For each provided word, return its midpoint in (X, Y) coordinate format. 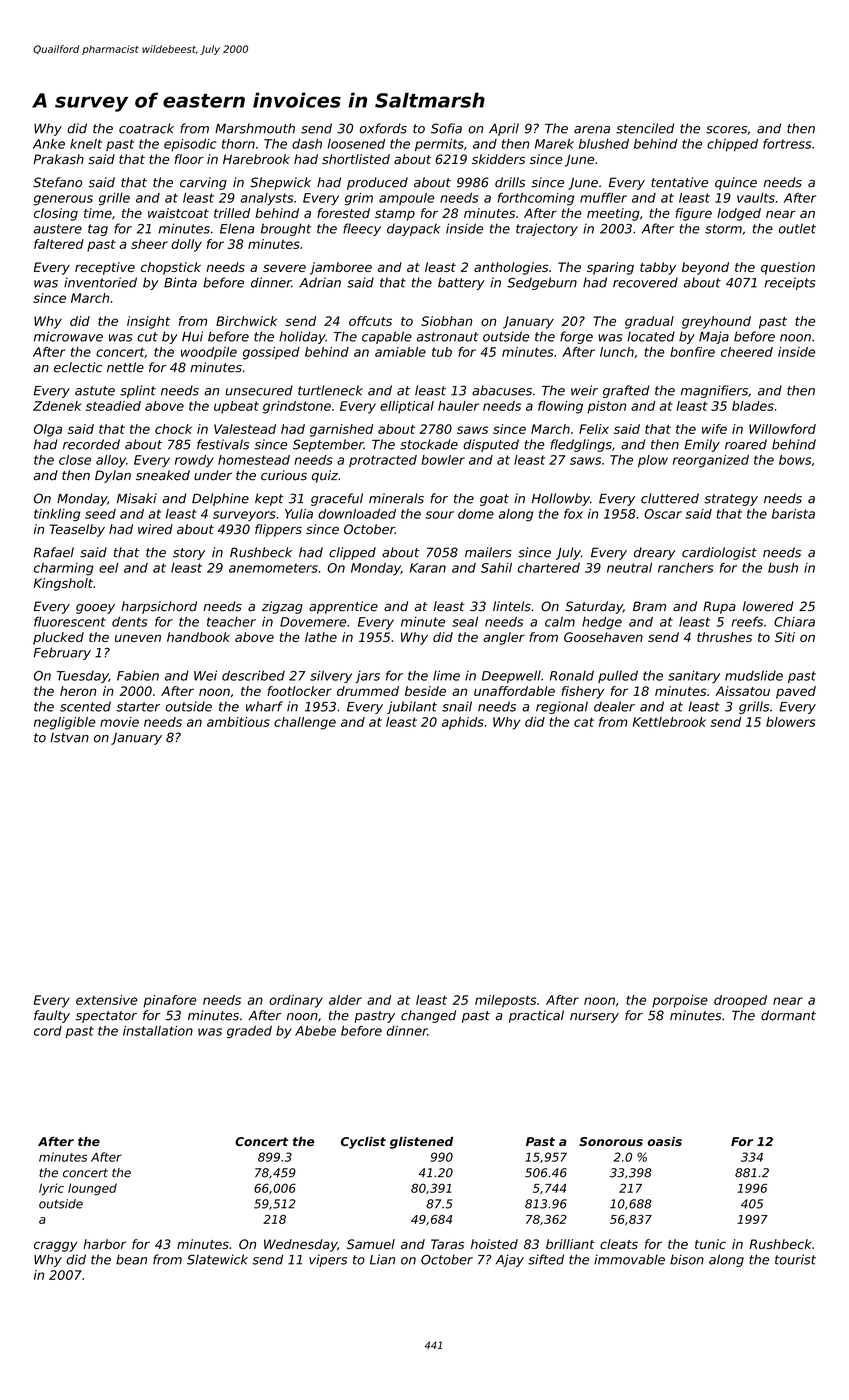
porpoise (680, 1001)
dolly (186, 245)
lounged (92, 1189)
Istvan (69, 738)
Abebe (315, 1031)
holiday (302, 337)
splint (138, 391)
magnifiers (714, 391)
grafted (626, 391)
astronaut (448, 337)
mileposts (505, 1001)
